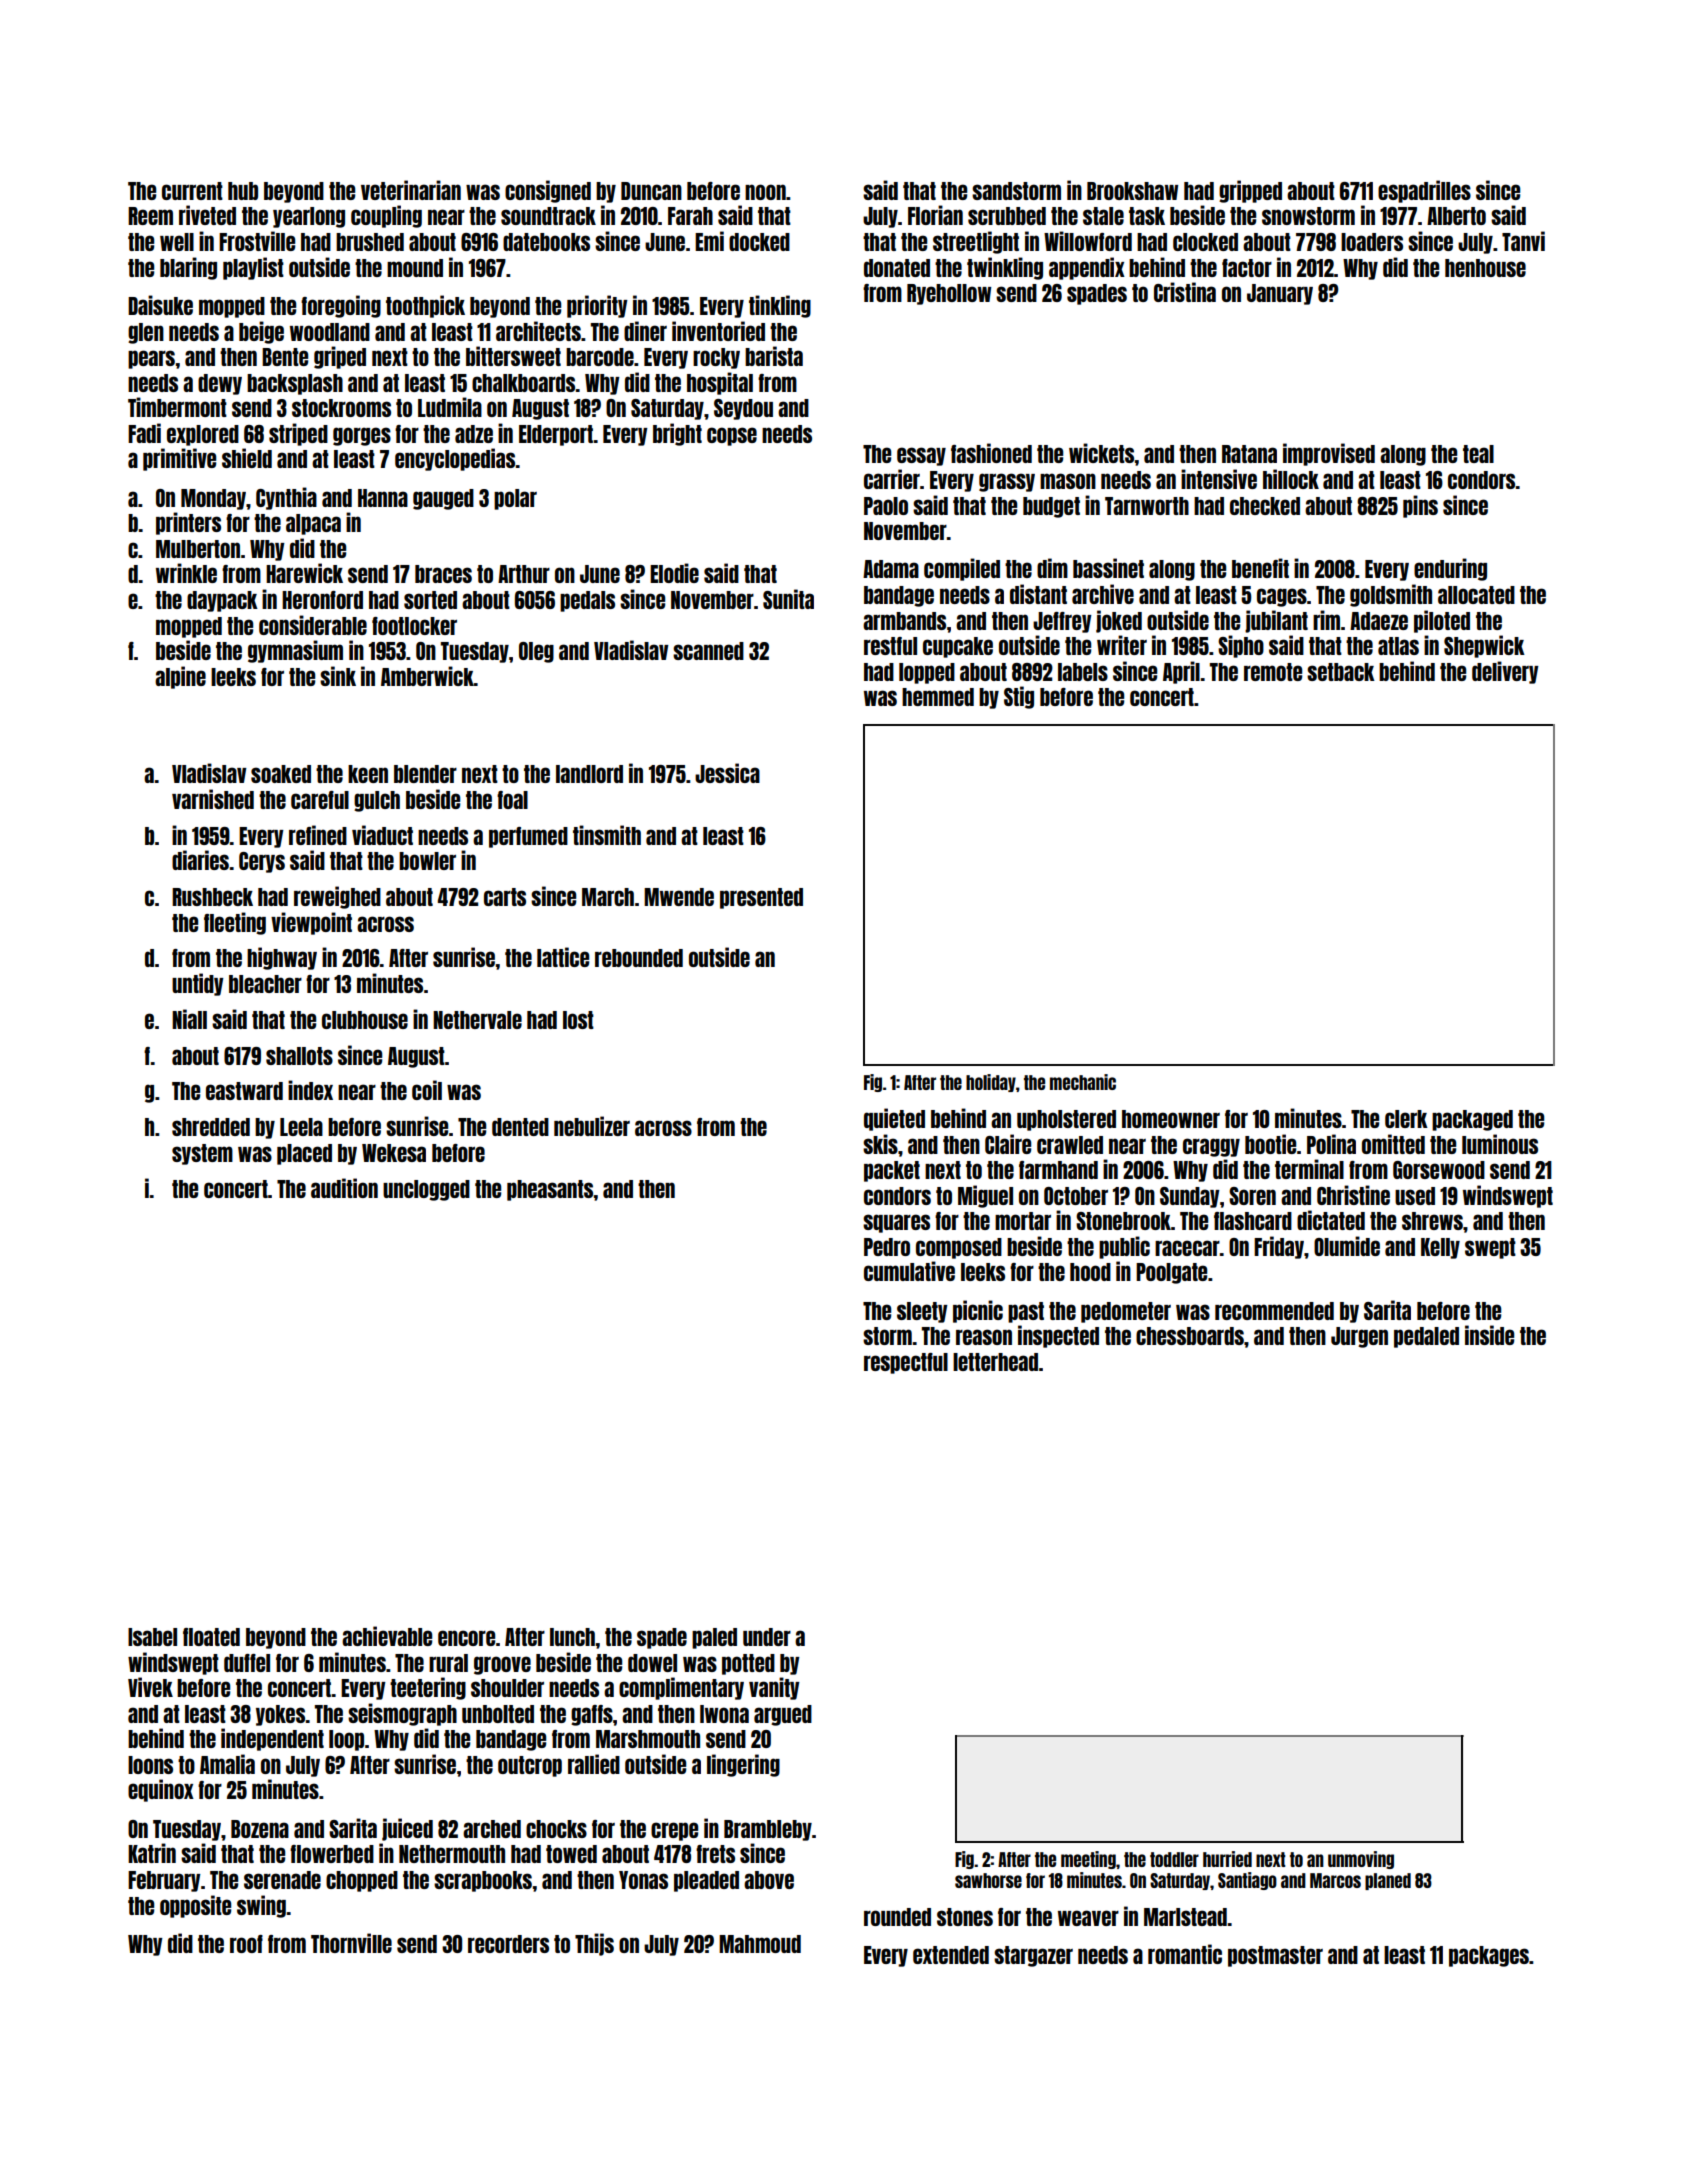  What do you see at coordinates (505, 897) in the screenshot?
I see `carts` at bounding box center [505, 897].
